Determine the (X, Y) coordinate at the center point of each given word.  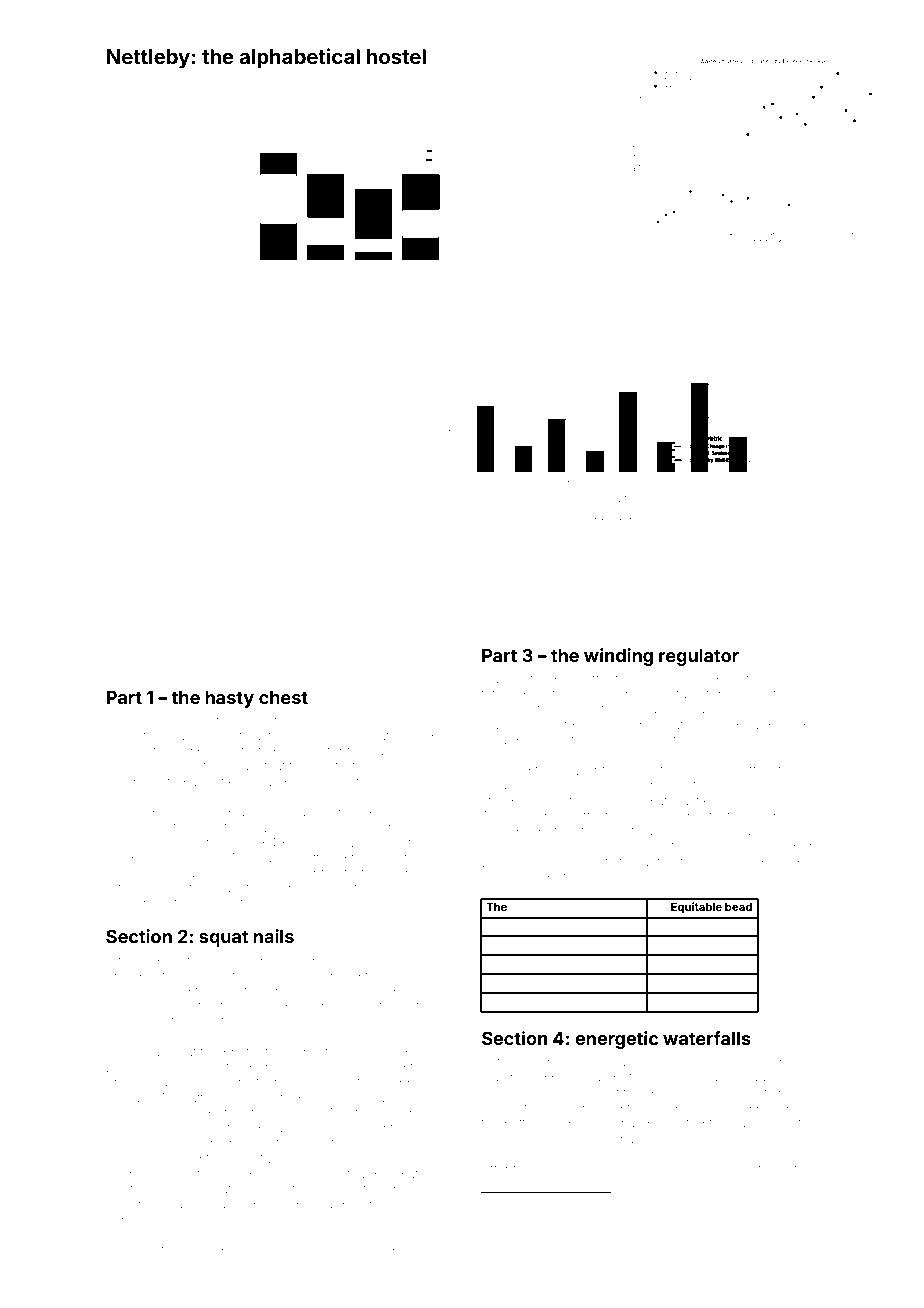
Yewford (658, 769)
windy (759, 1249)
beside (776, 1108)
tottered (503, 694)
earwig (278, 860)
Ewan (498, 785)
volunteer (562, 1094)
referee (342, 1249)
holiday (660, 680)
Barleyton (315, 1053)
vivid (198, 1251)
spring (153, 723)
